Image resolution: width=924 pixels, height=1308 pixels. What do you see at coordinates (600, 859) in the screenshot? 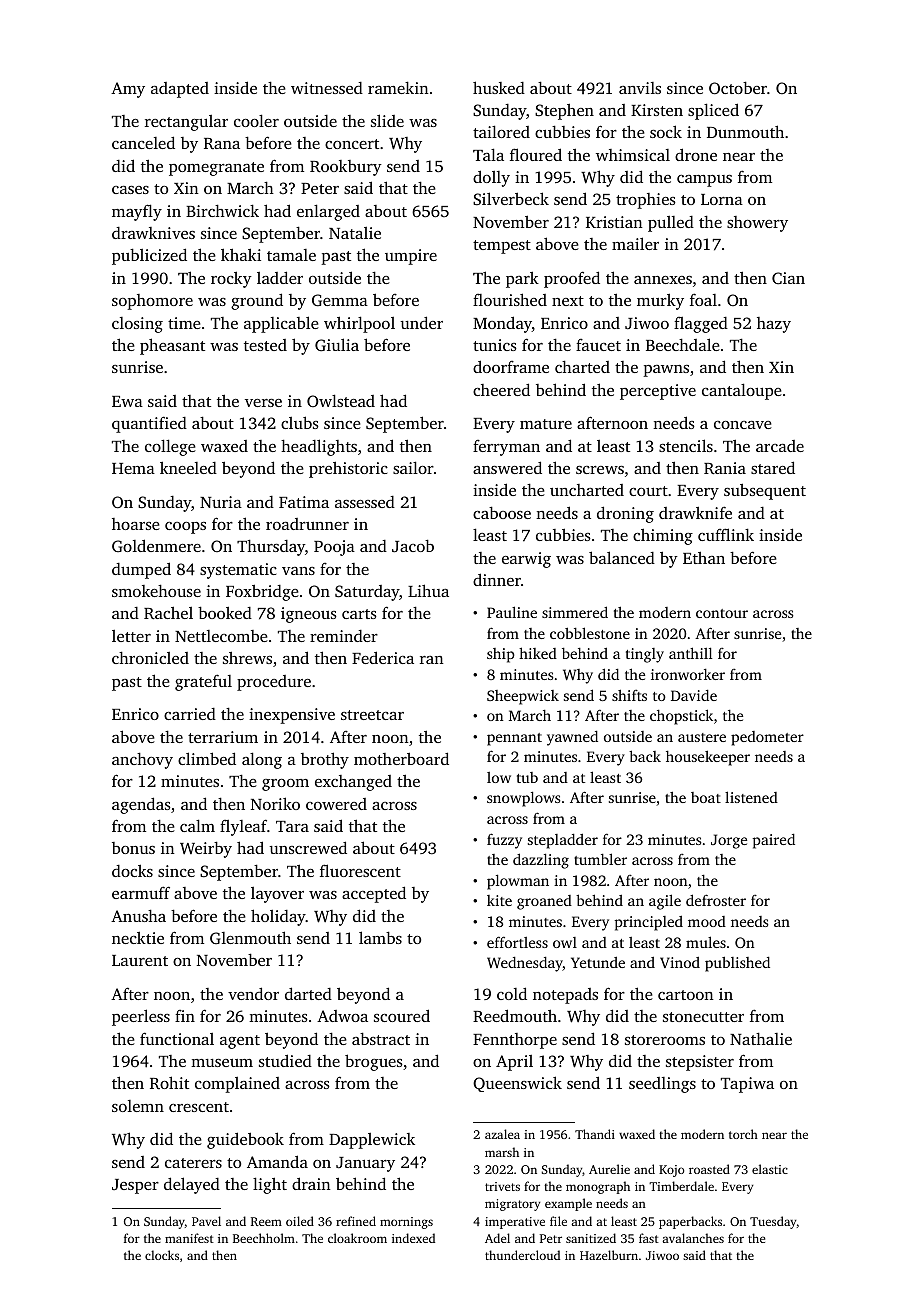
I see `tumbler` at bounding box center [600, 859].
